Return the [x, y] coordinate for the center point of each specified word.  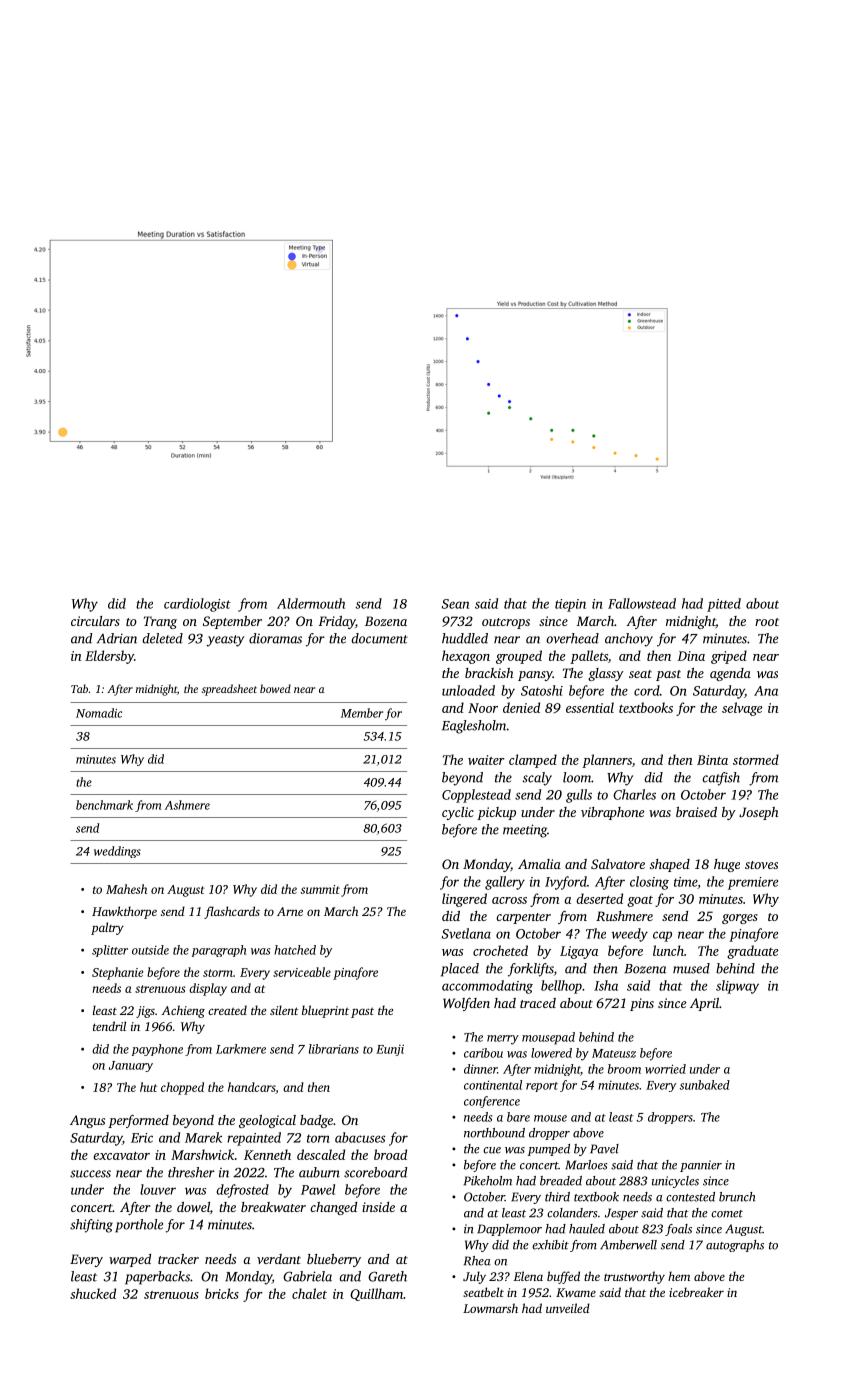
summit [320, 889]
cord [647, 690]
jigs [145, 1012]
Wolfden [466, 1004]
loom [577, 777]
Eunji [390, 1050]
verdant [279, 1259]
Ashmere [187, 805]
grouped [519, 657]
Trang [160, 622]
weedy [630, 935]
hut [148, 1087]
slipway [737, 987]
